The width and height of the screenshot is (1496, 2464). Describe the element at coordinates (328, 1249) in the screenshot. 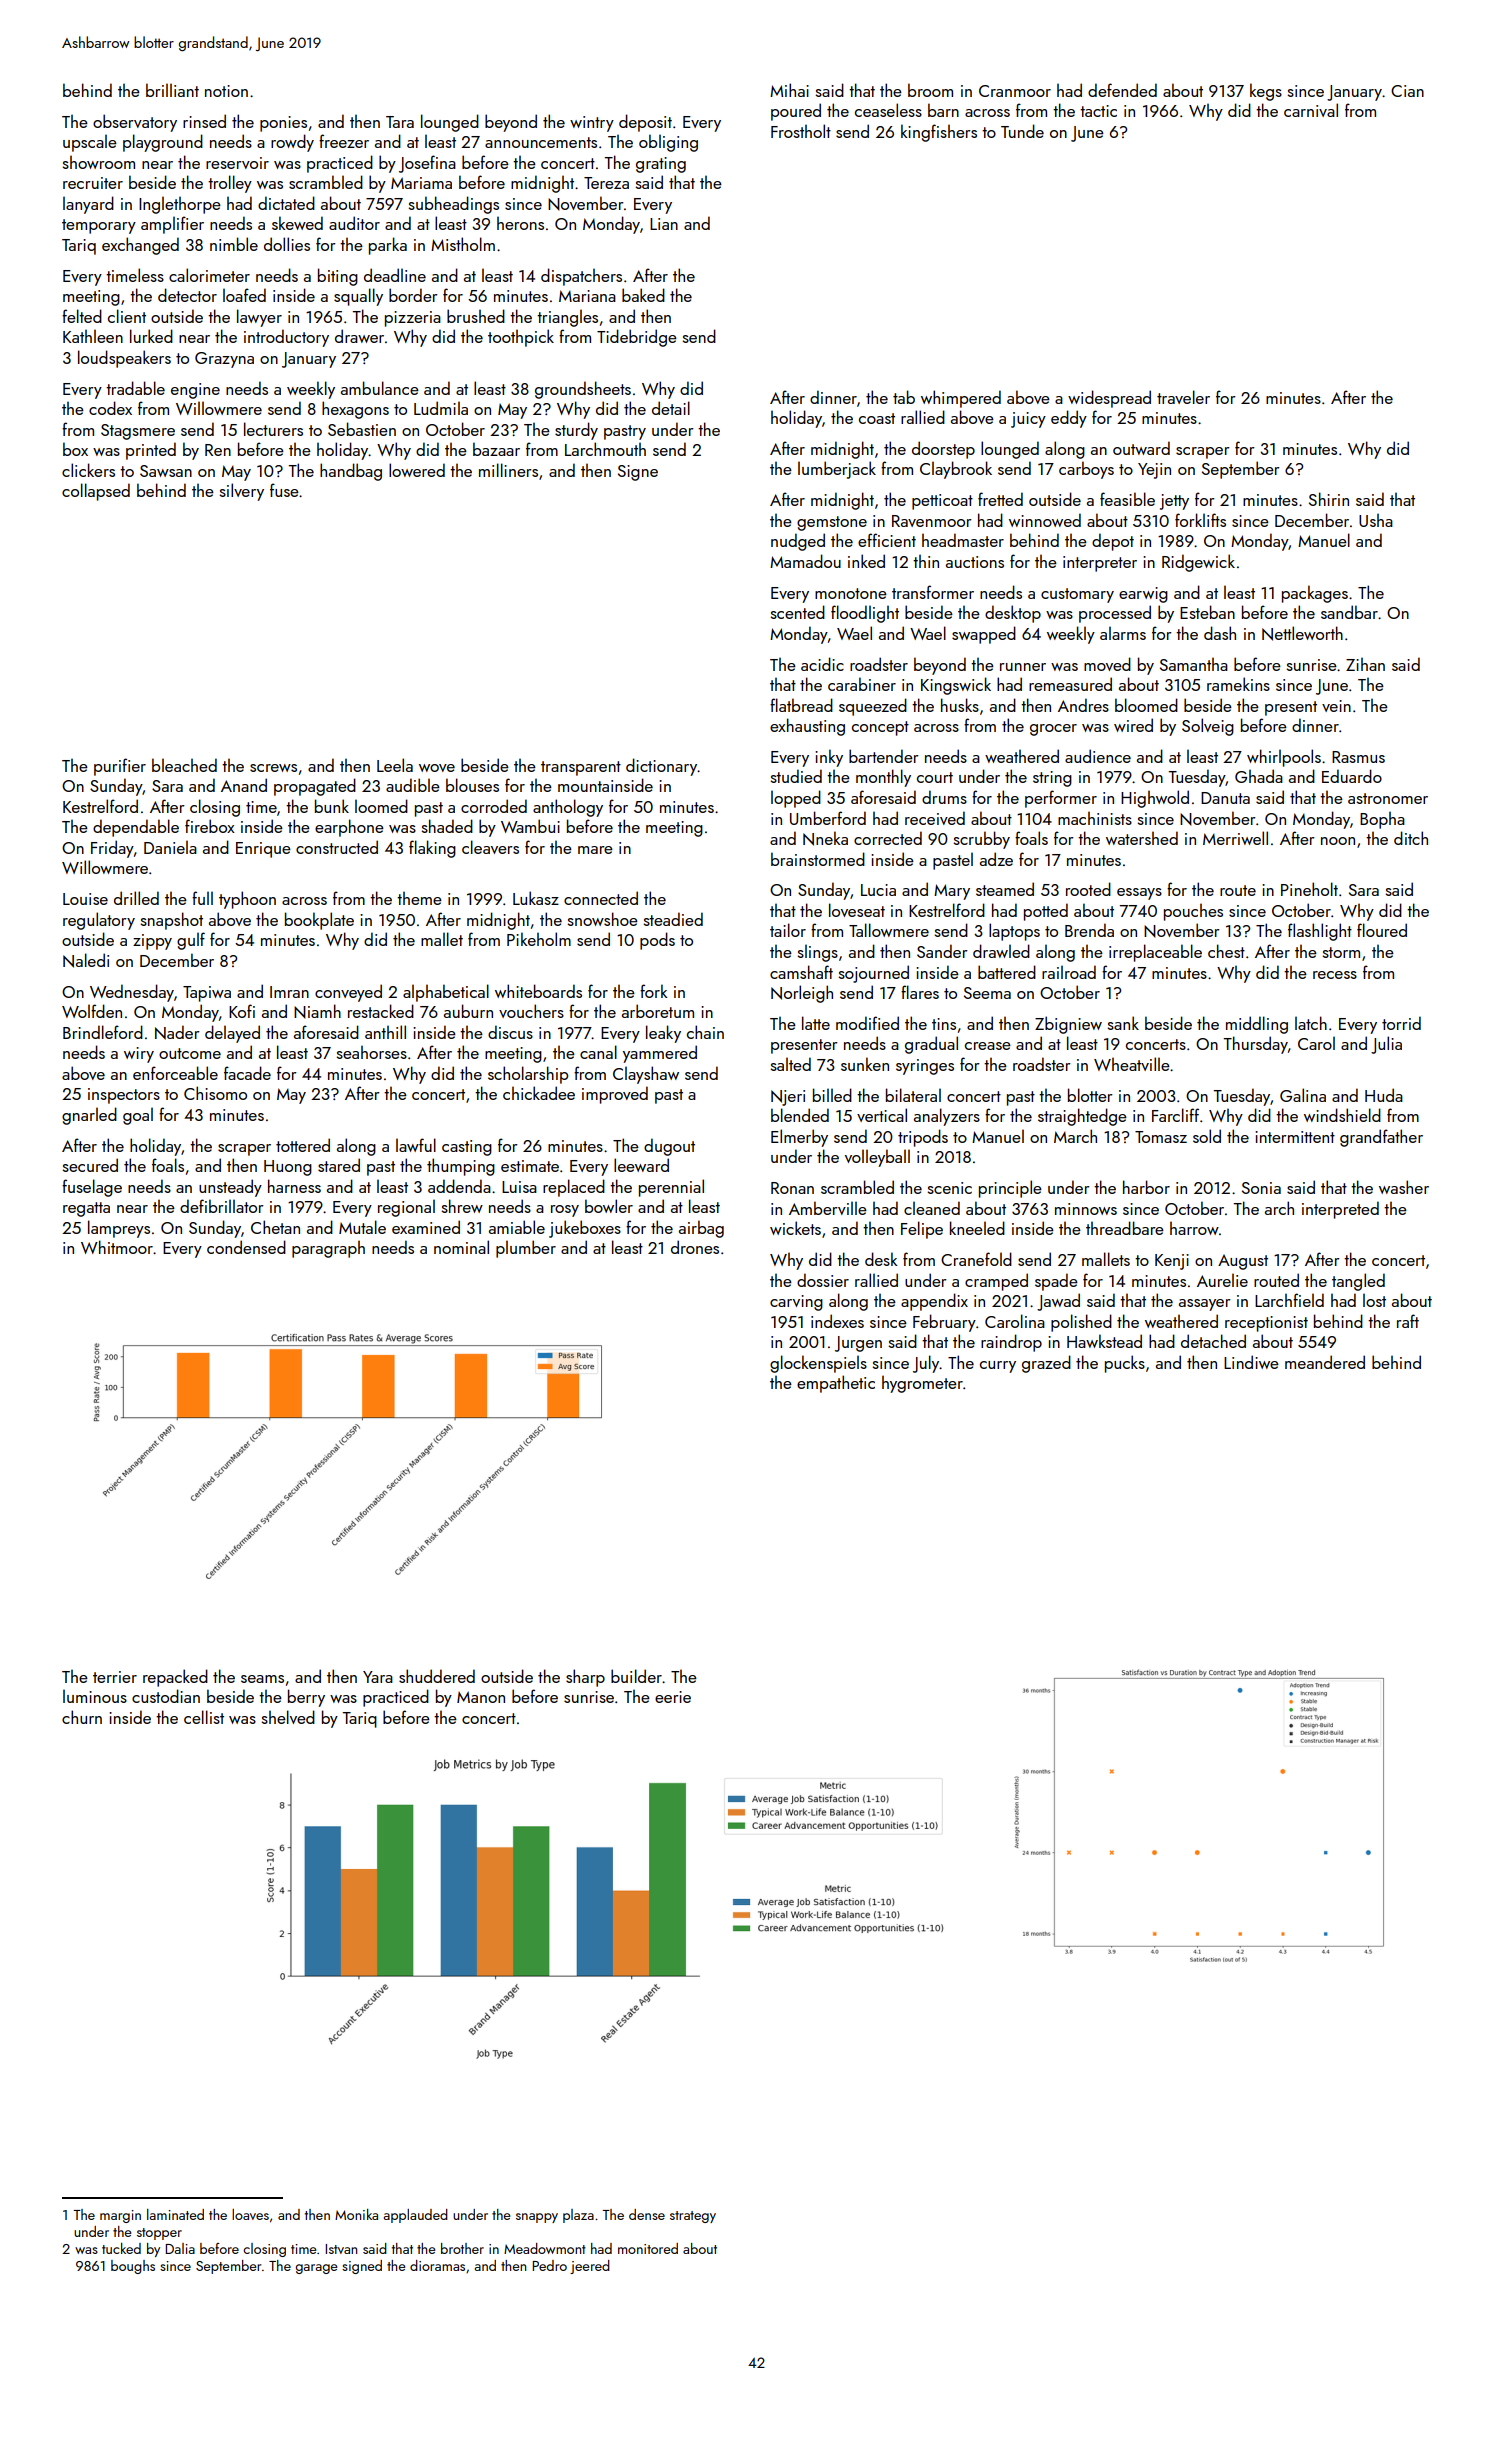

I see `paragraph` at that location.
